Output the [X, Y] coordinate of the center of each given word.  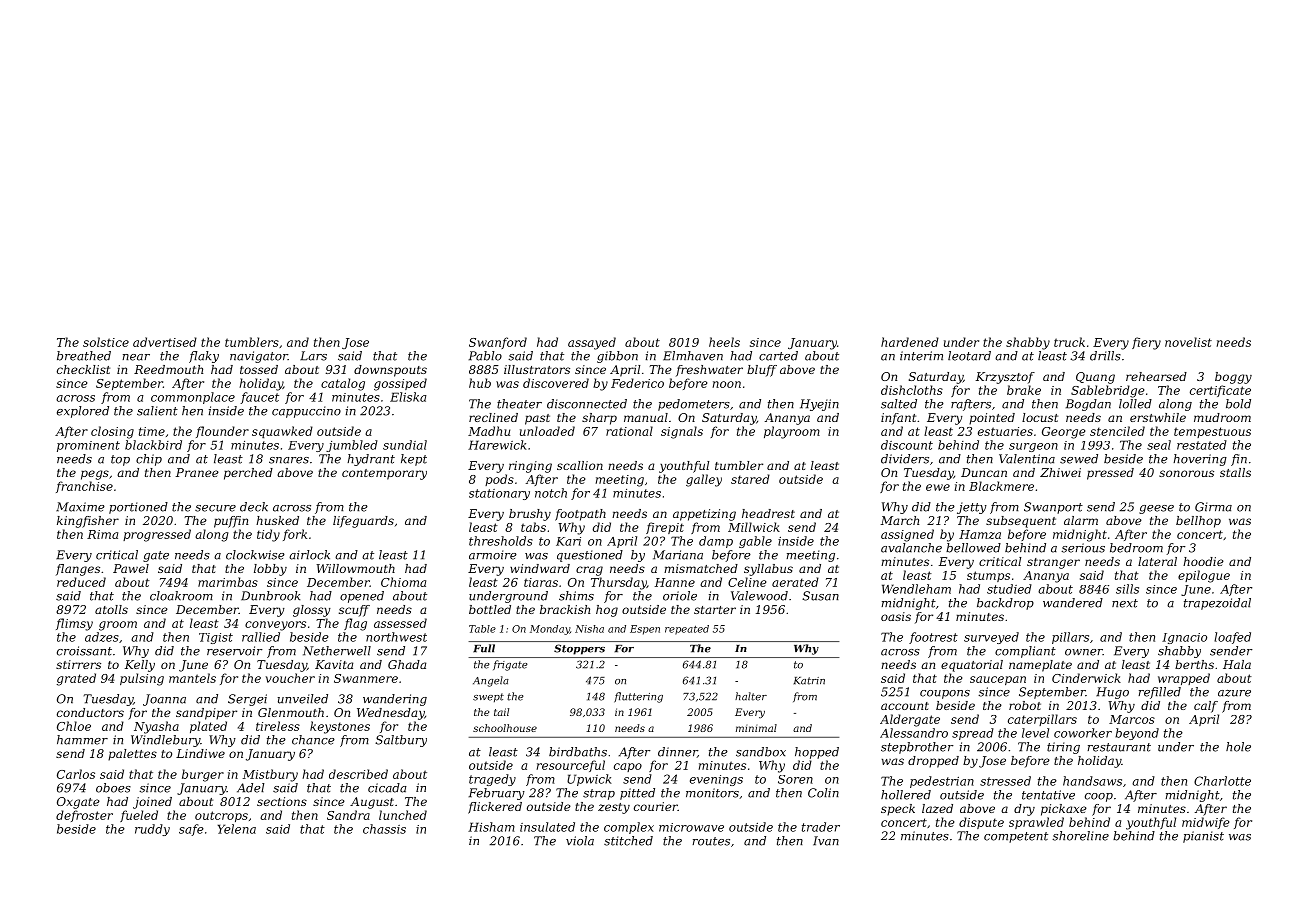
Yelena [237, 829]
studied [1009, 589]
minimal [756, 728]
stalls [1235, 472]
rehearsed [1156, 376]
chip [149, 460]
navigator [259, 357]
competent [1016, 837]
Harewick [497, 445]
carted [778, 356]
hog [607, 611]
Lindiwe [200, 753]
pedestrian [942, 782]
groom [118, 626]
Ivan [826, 841]
